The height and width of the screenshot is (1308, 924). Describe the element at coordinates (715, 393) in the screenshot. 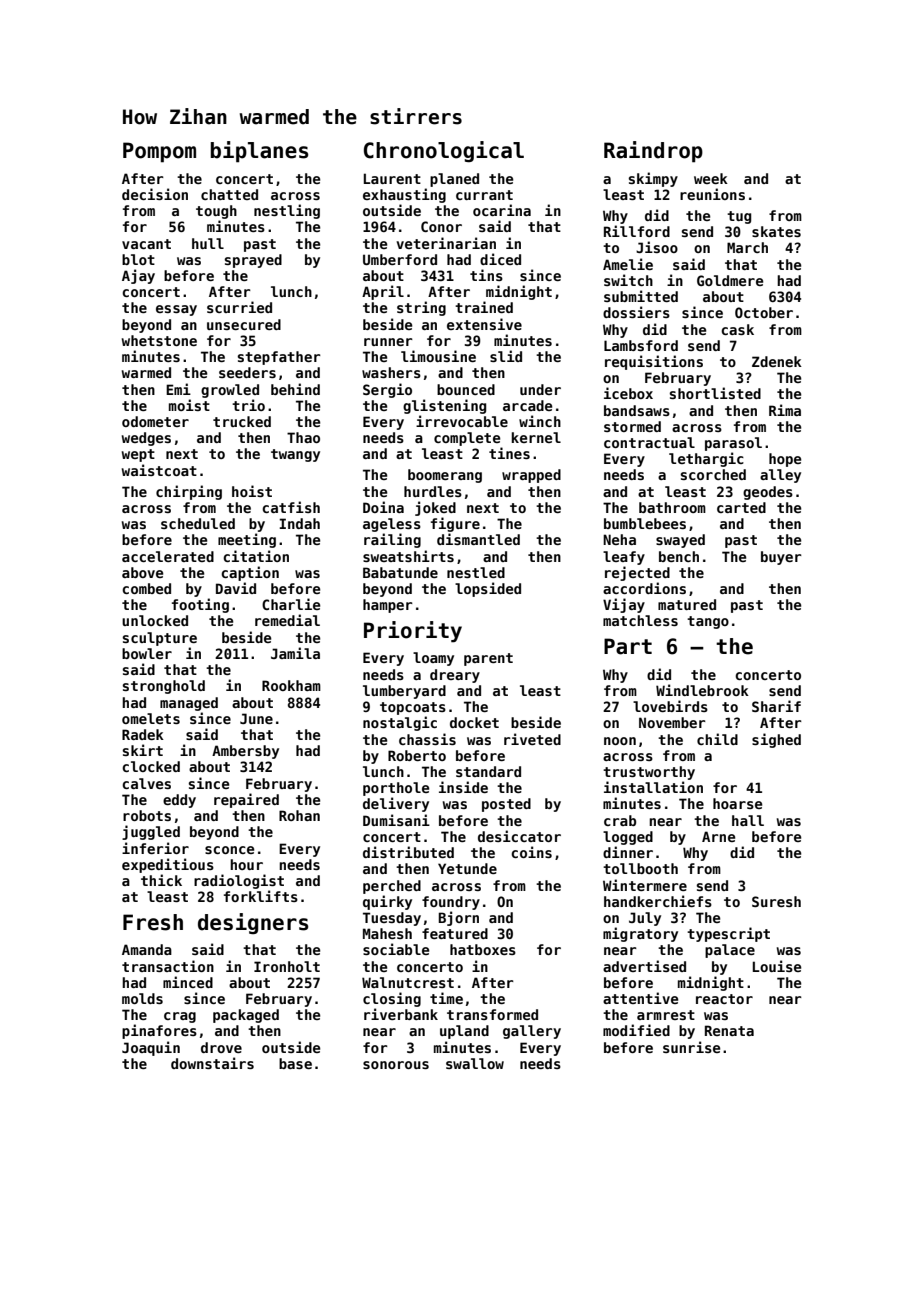

I see `shortlisted` at that location.
